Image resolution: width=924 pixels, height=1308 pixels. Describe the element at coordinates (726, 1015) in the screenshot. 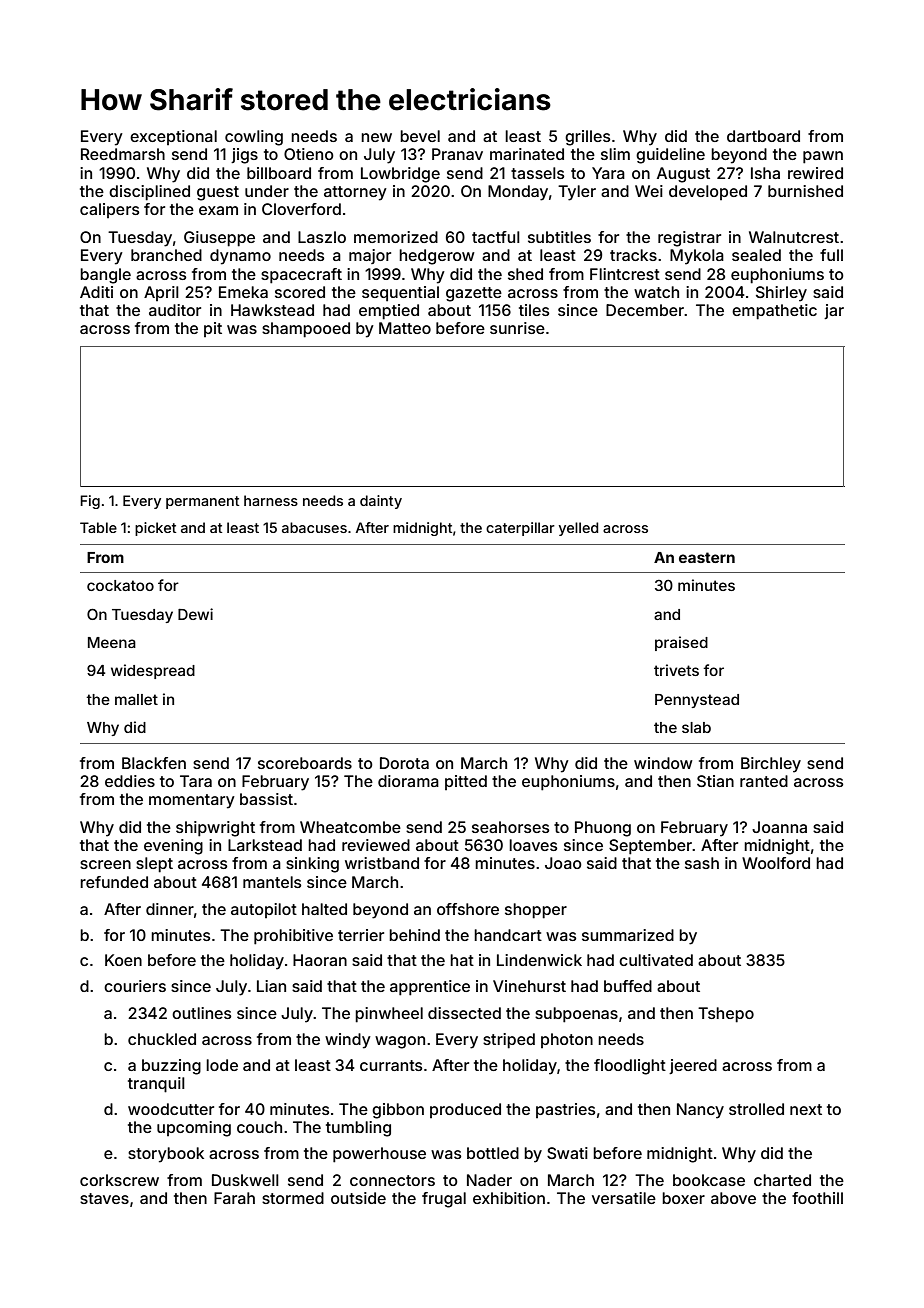

I see `Tshepo` at that location.
